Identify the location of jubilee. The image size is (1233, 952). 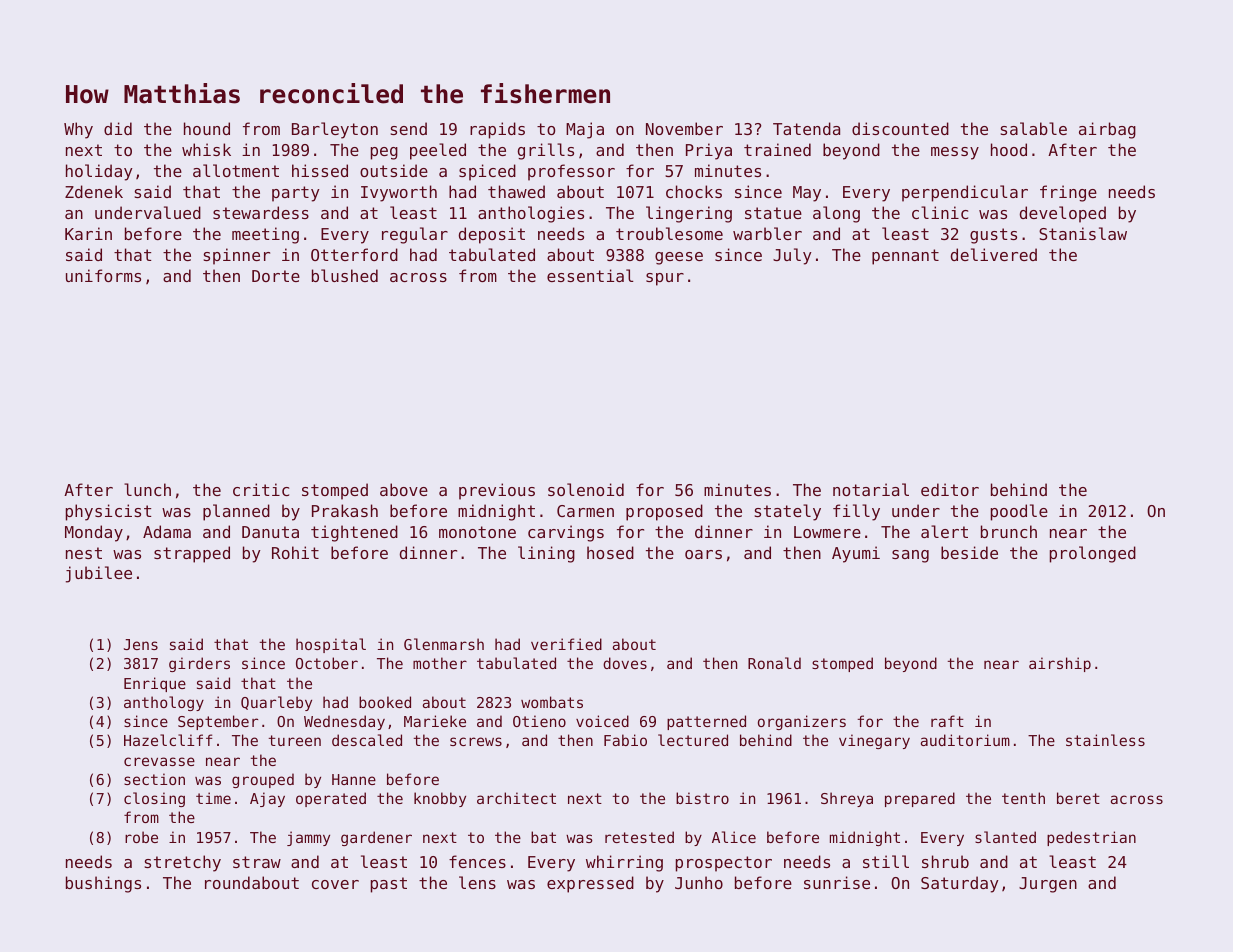
(99, 574).
